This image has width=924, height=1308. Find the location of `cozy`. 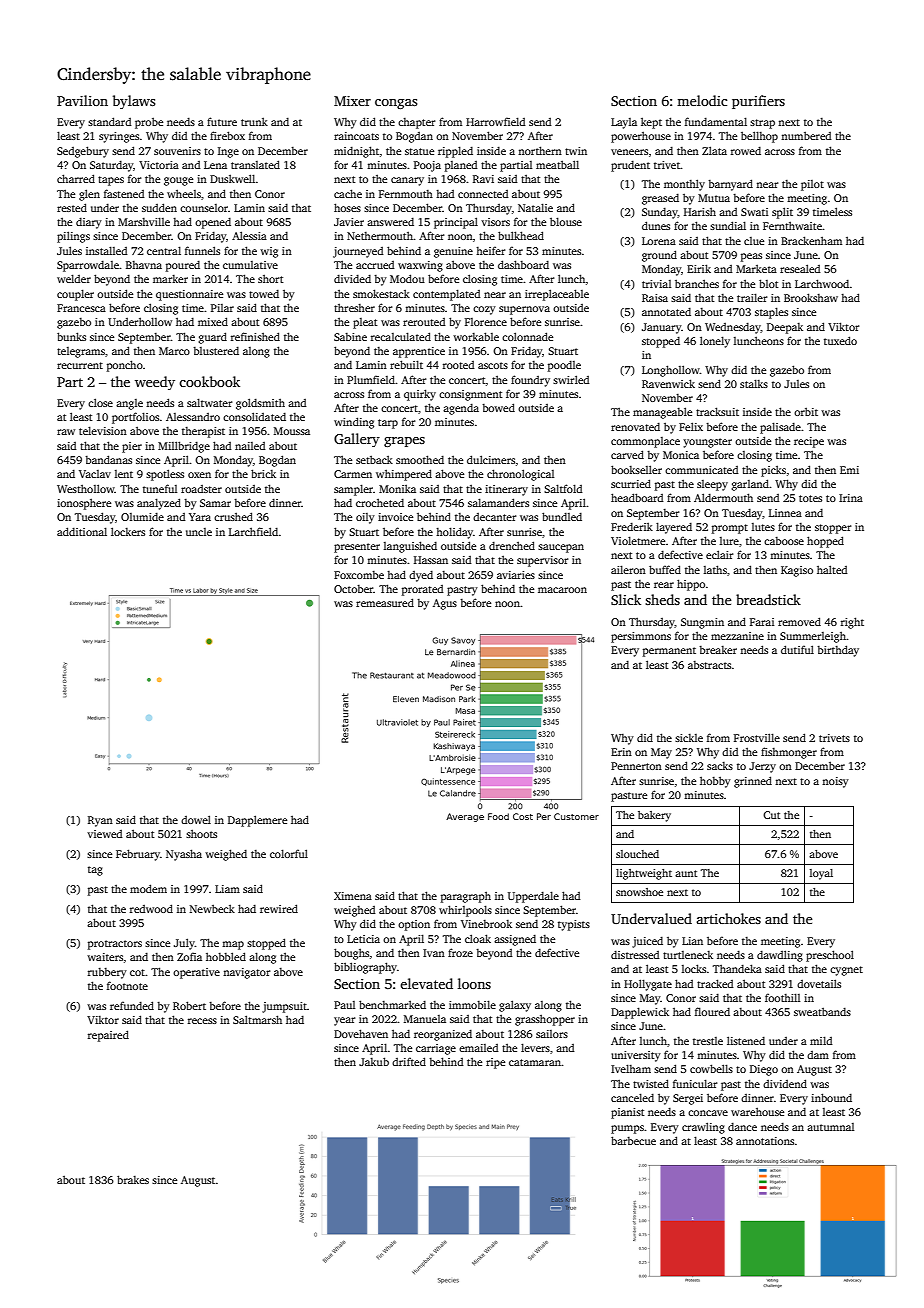

cozy is located at coordinates (484, 310).
